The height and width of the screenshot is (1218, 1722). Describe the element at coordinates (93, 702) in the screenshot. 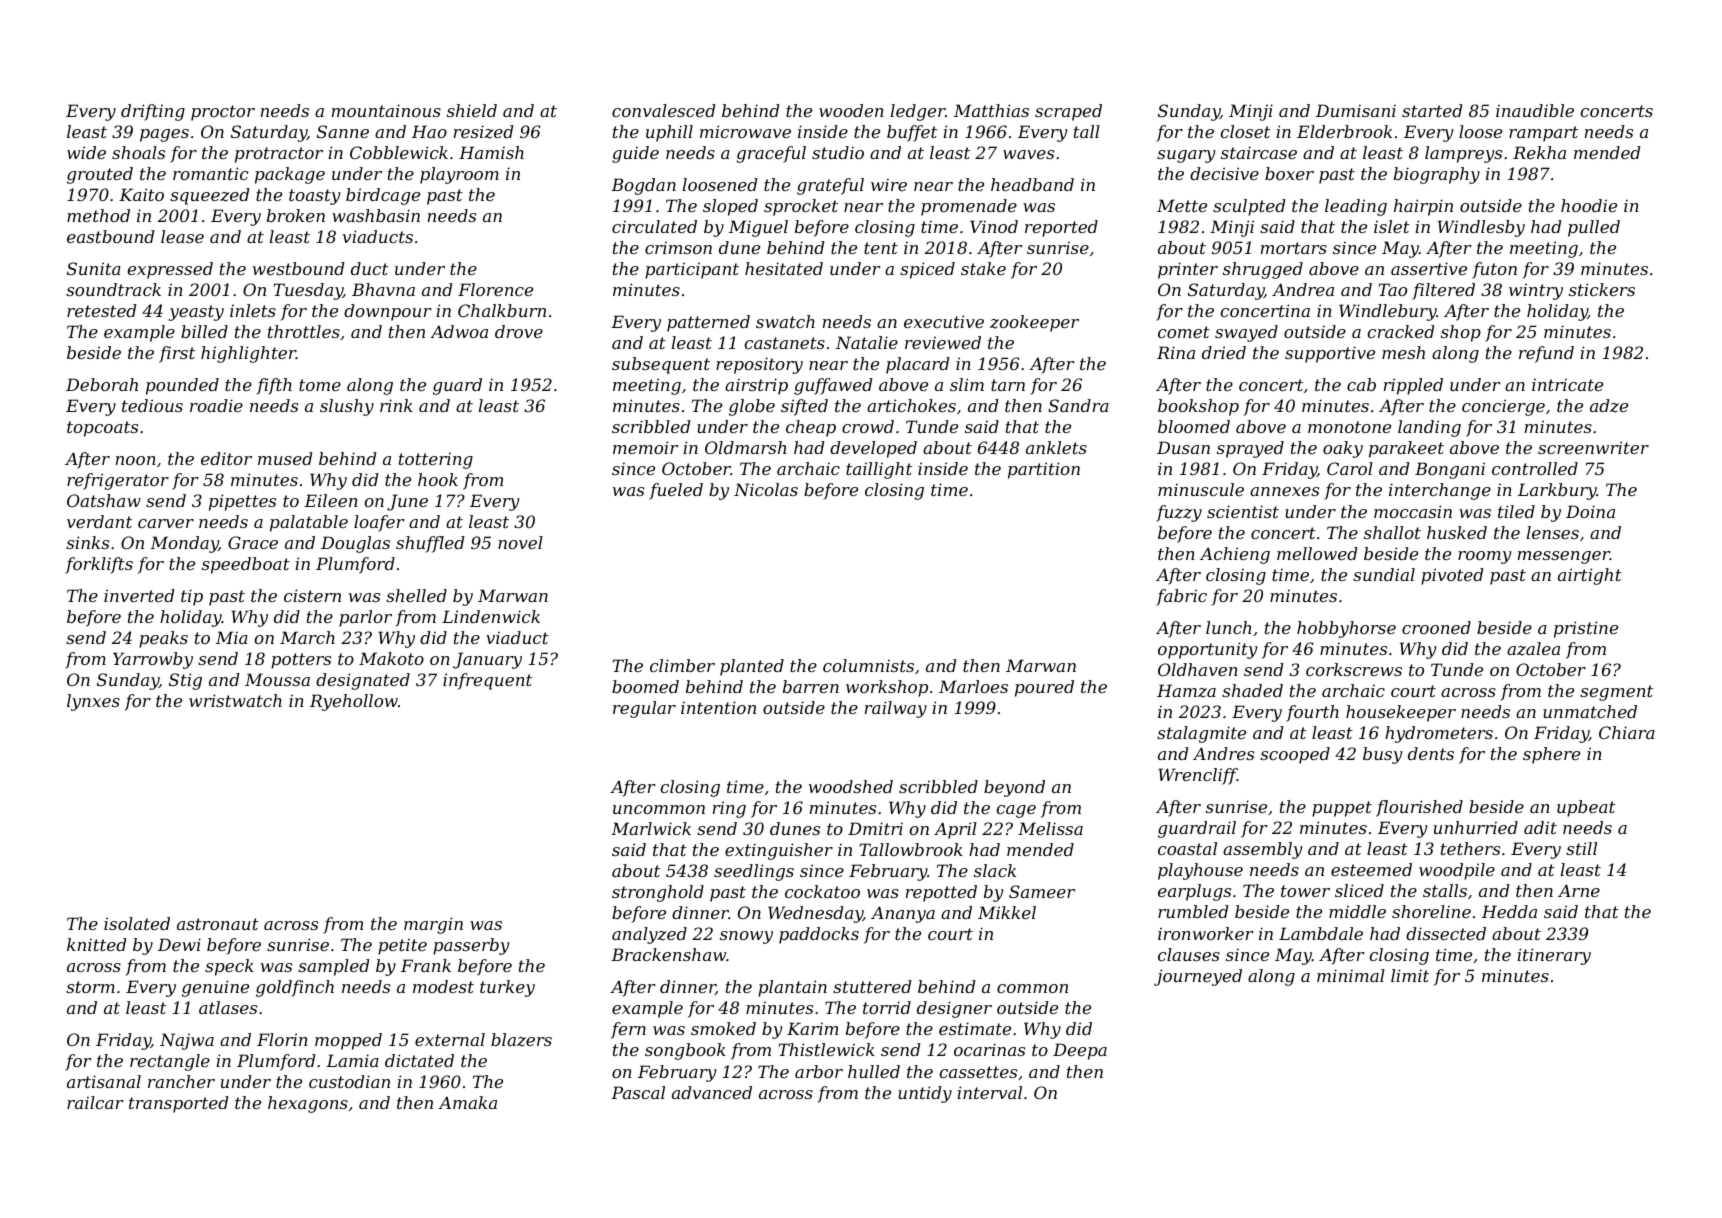

I see `lynxes` at that location.
